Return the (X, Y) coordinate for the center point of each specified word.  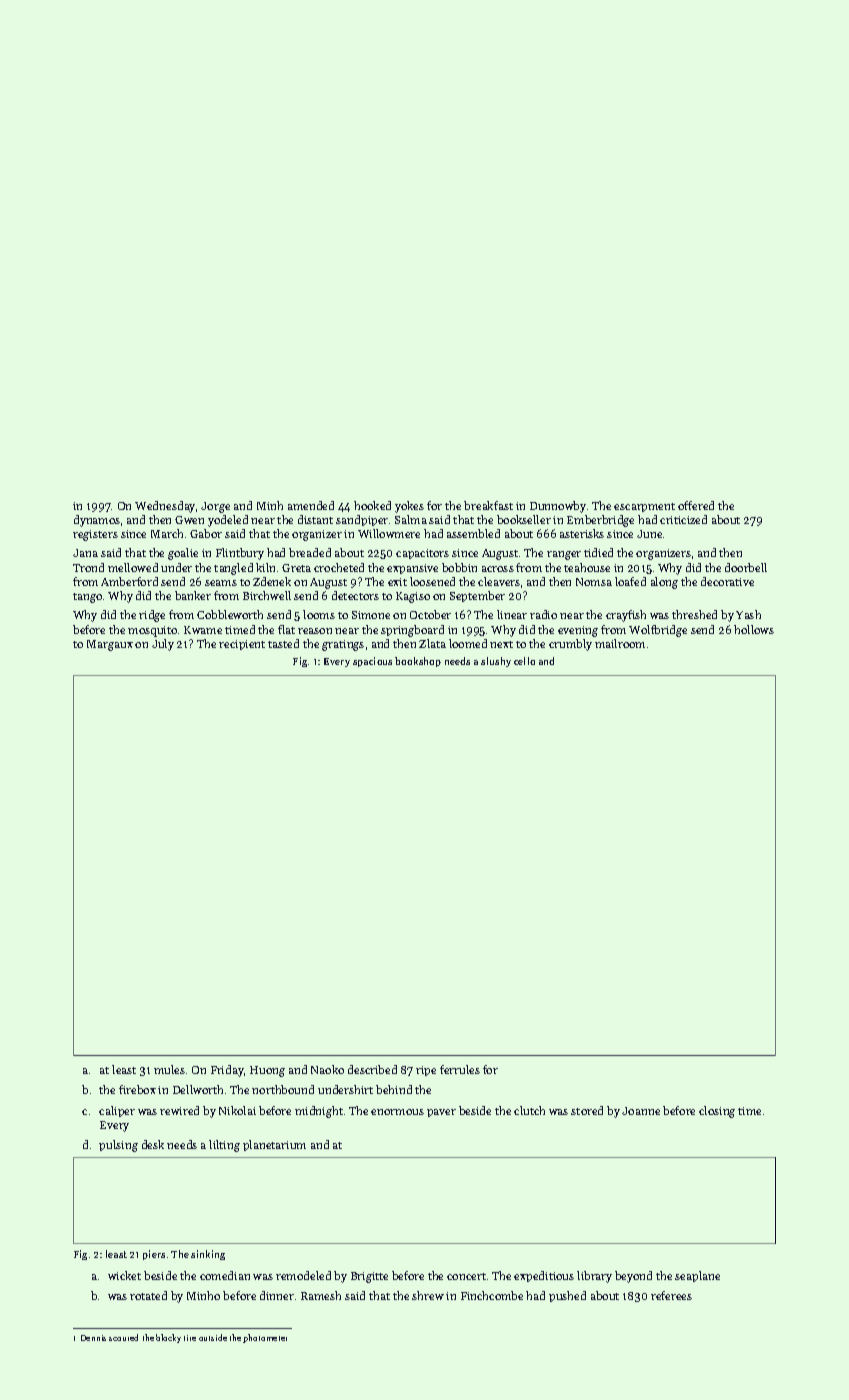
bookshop (418, 662)
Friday (227, 1071)
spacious (372, 662)
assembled (473, 533)
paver (441, 1113)
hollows (754, 629)
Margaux (110, 645)
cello (524, 661)
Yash (748, 614)
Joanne (641, 1111)
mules (169, 1069)
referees (671, 1295)
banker (193, 595)
